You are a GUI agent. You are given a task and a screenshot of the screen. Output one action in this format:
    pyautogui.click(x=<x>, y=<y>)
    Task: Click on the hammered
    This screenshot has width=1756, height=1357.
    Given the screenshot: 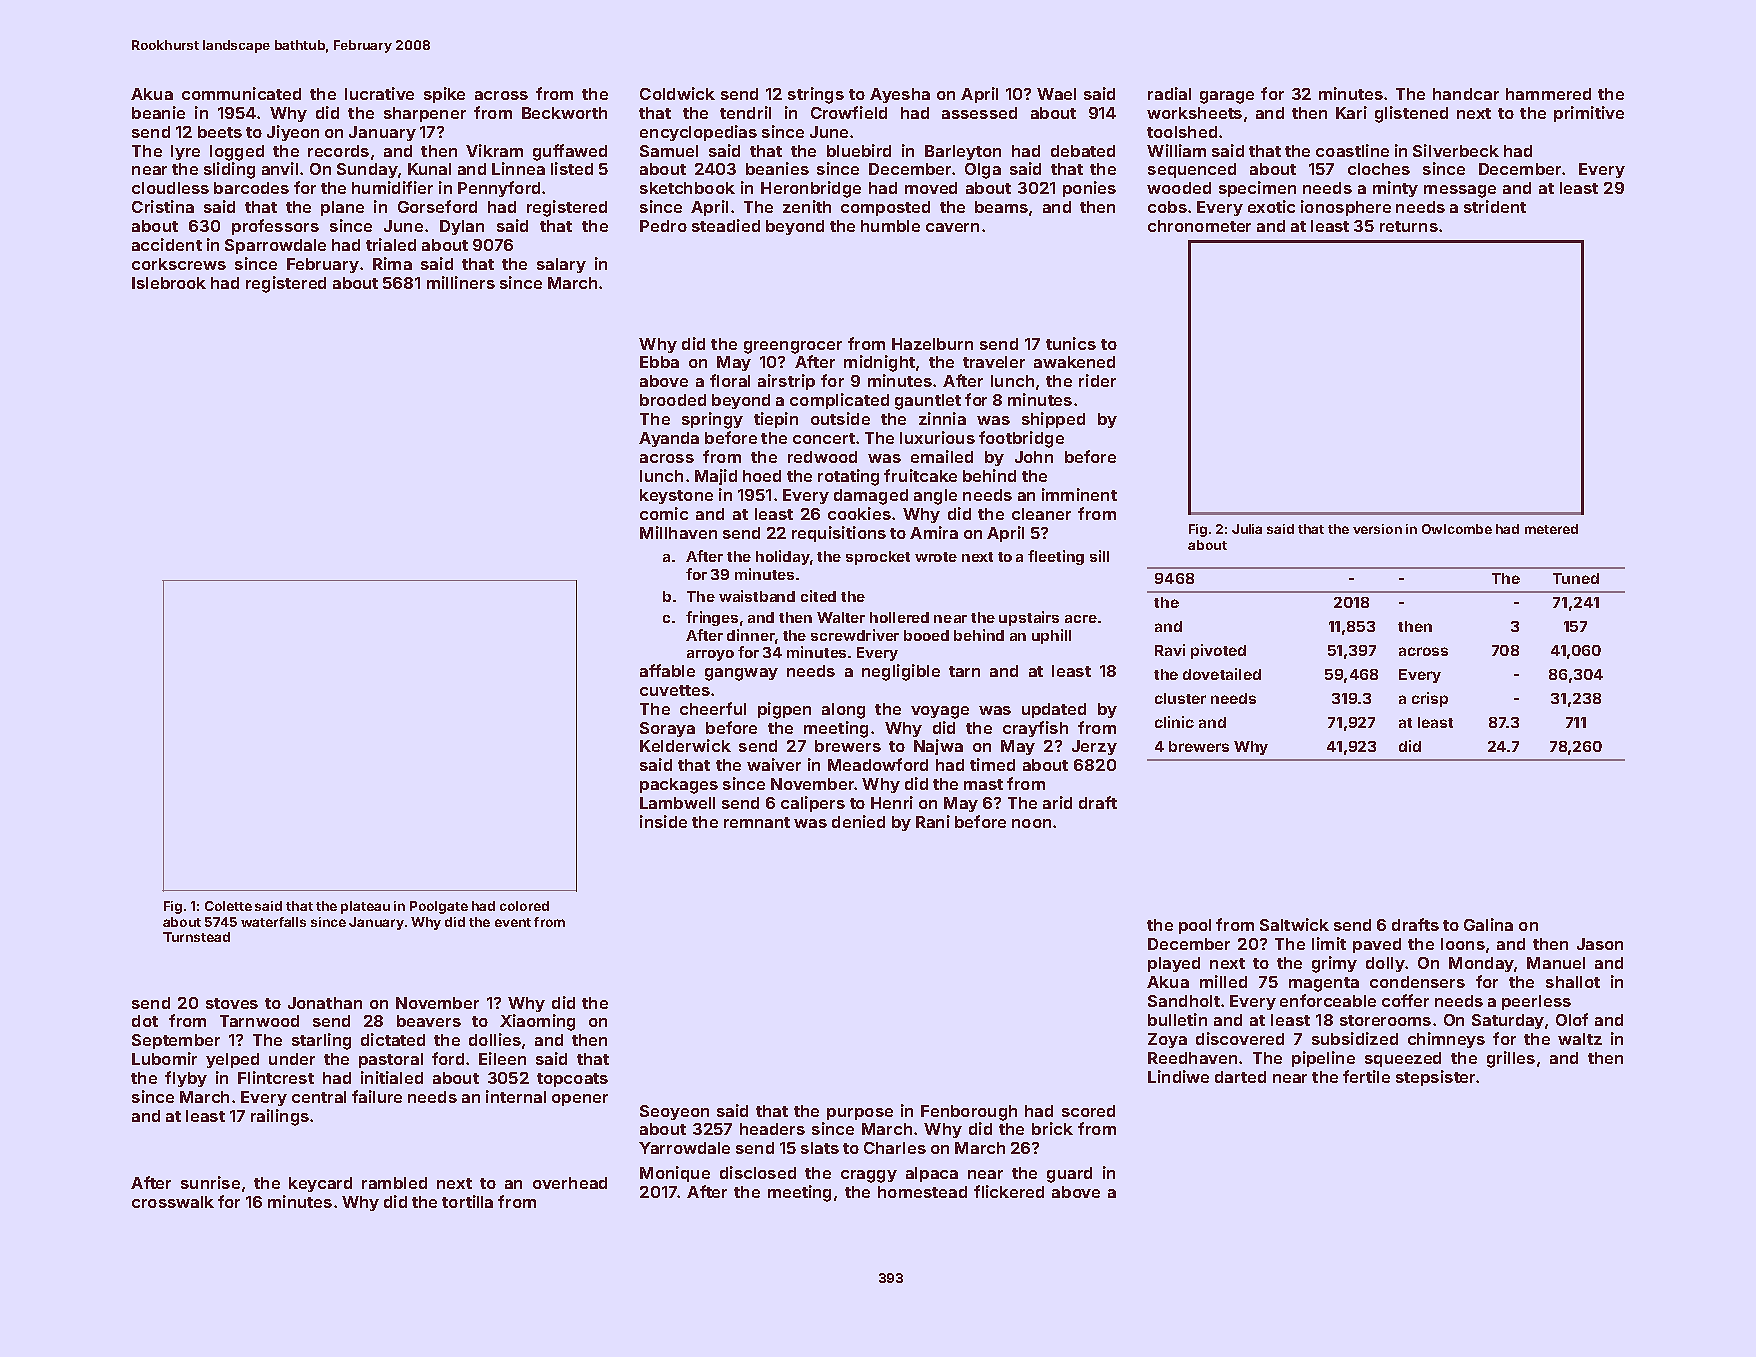 What is the action you would take?
    pyautogui.click(x=1548, y=94)
